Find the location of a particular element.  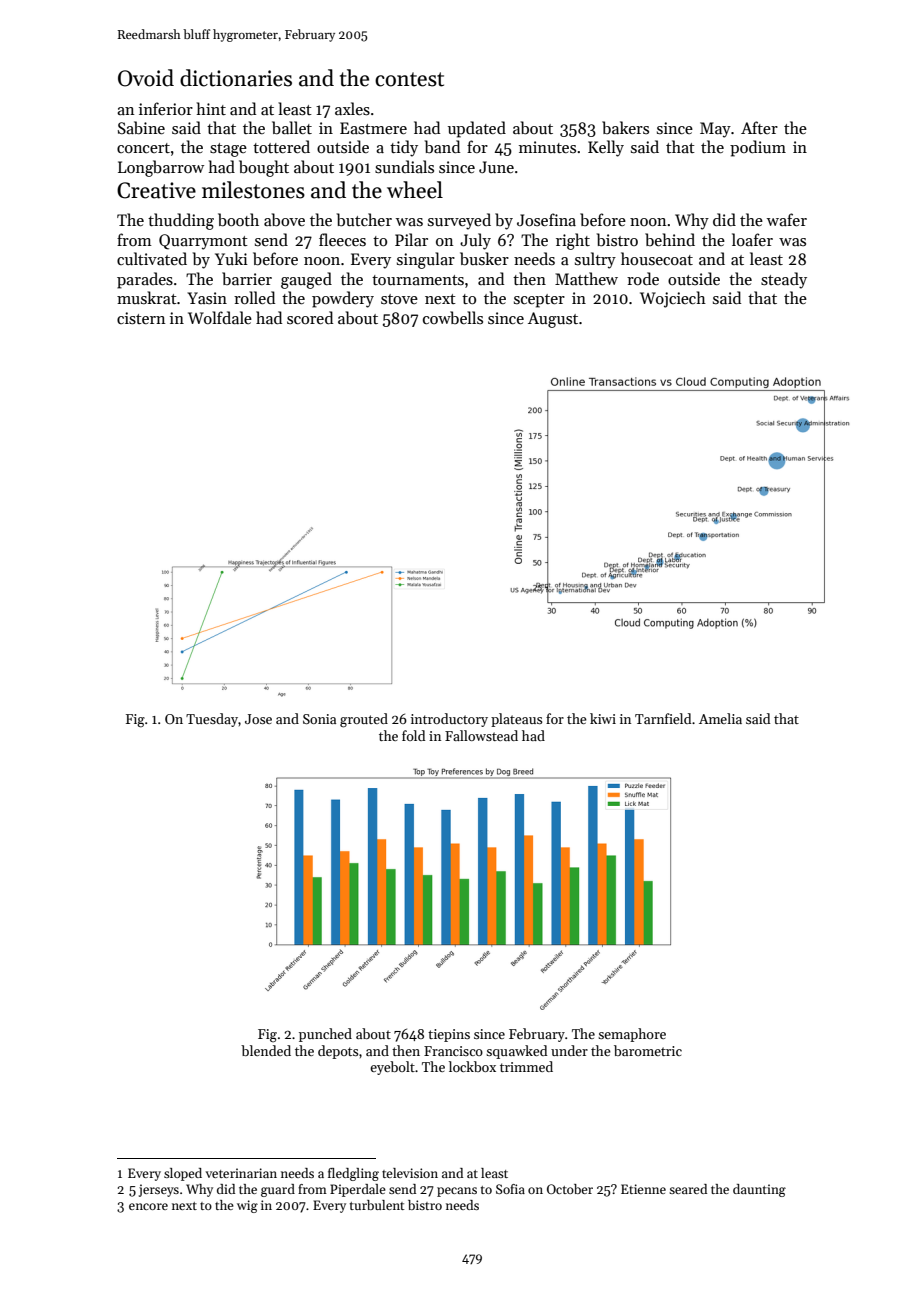

Wojciech is located at coordinates (673, 299).
